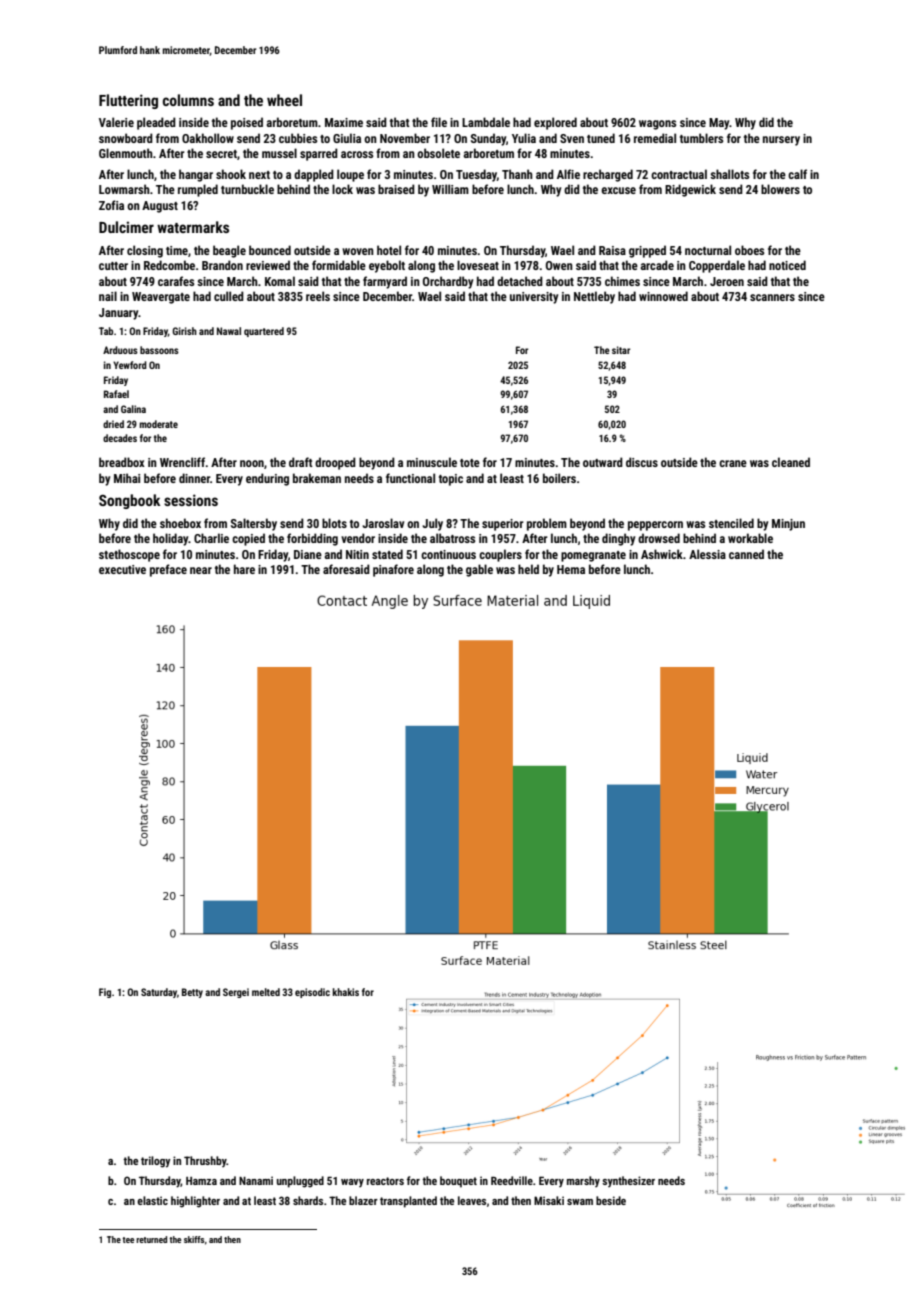 Image resolution: width=924 pixels, height=1308 pixels. I want to click on canned, so click(746, 554).
